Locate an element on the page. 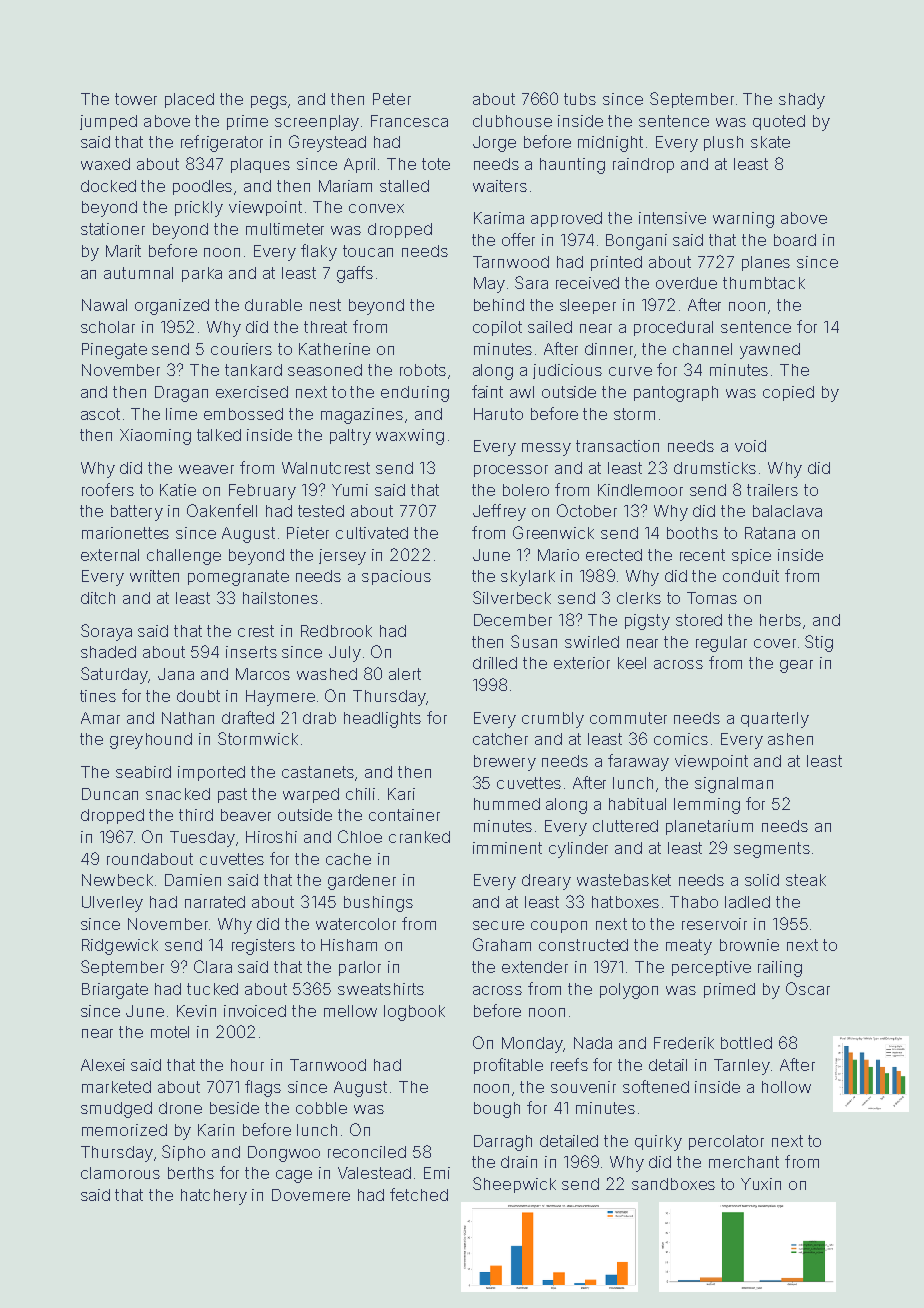  Amar is located at coordinates (100, 718).
